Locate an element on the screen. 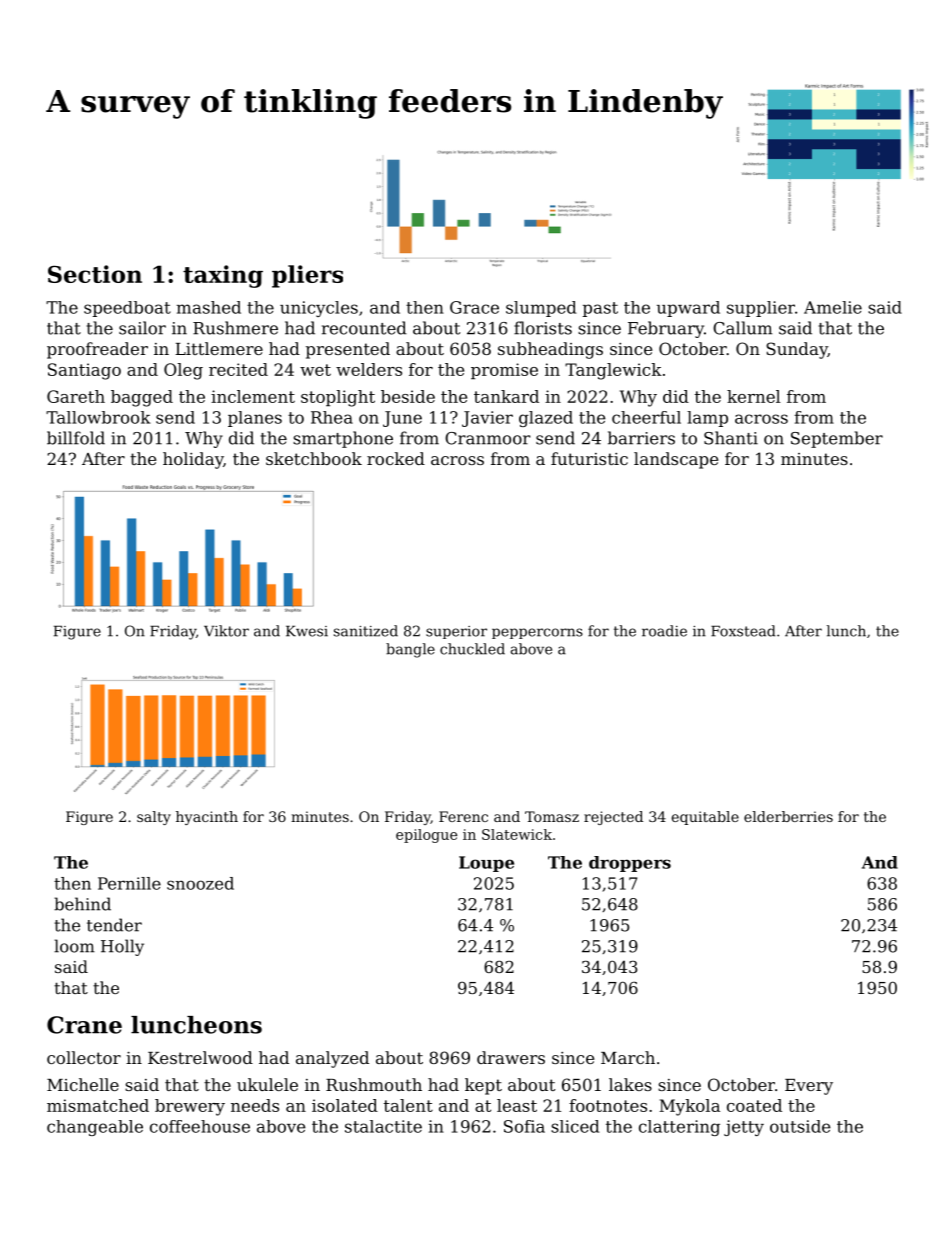 The image size is (952, 1233). coffeehouse is located at coordinates (200, 1126).
